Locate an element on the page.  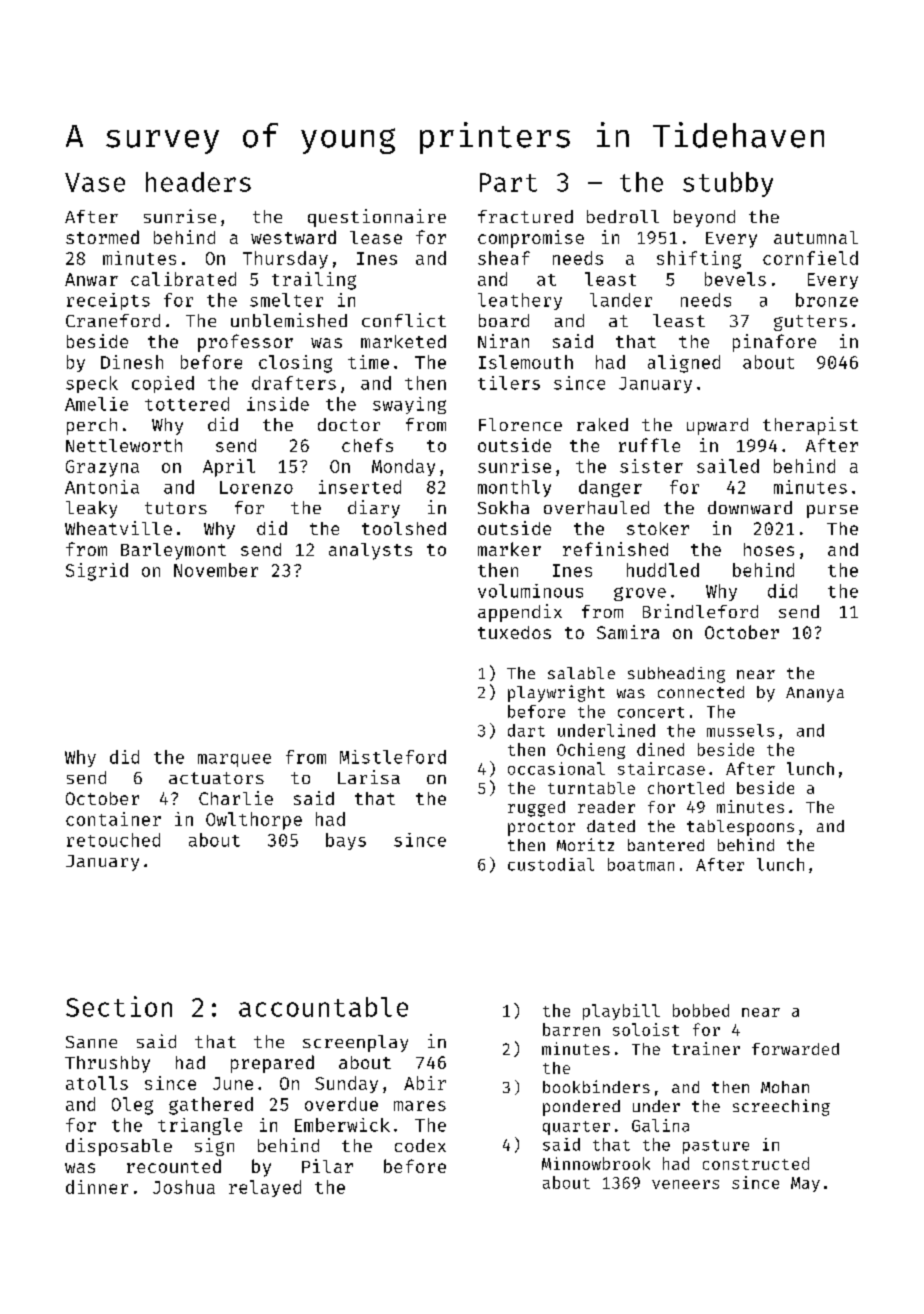
leathery is located at coordinates (520, 301).
